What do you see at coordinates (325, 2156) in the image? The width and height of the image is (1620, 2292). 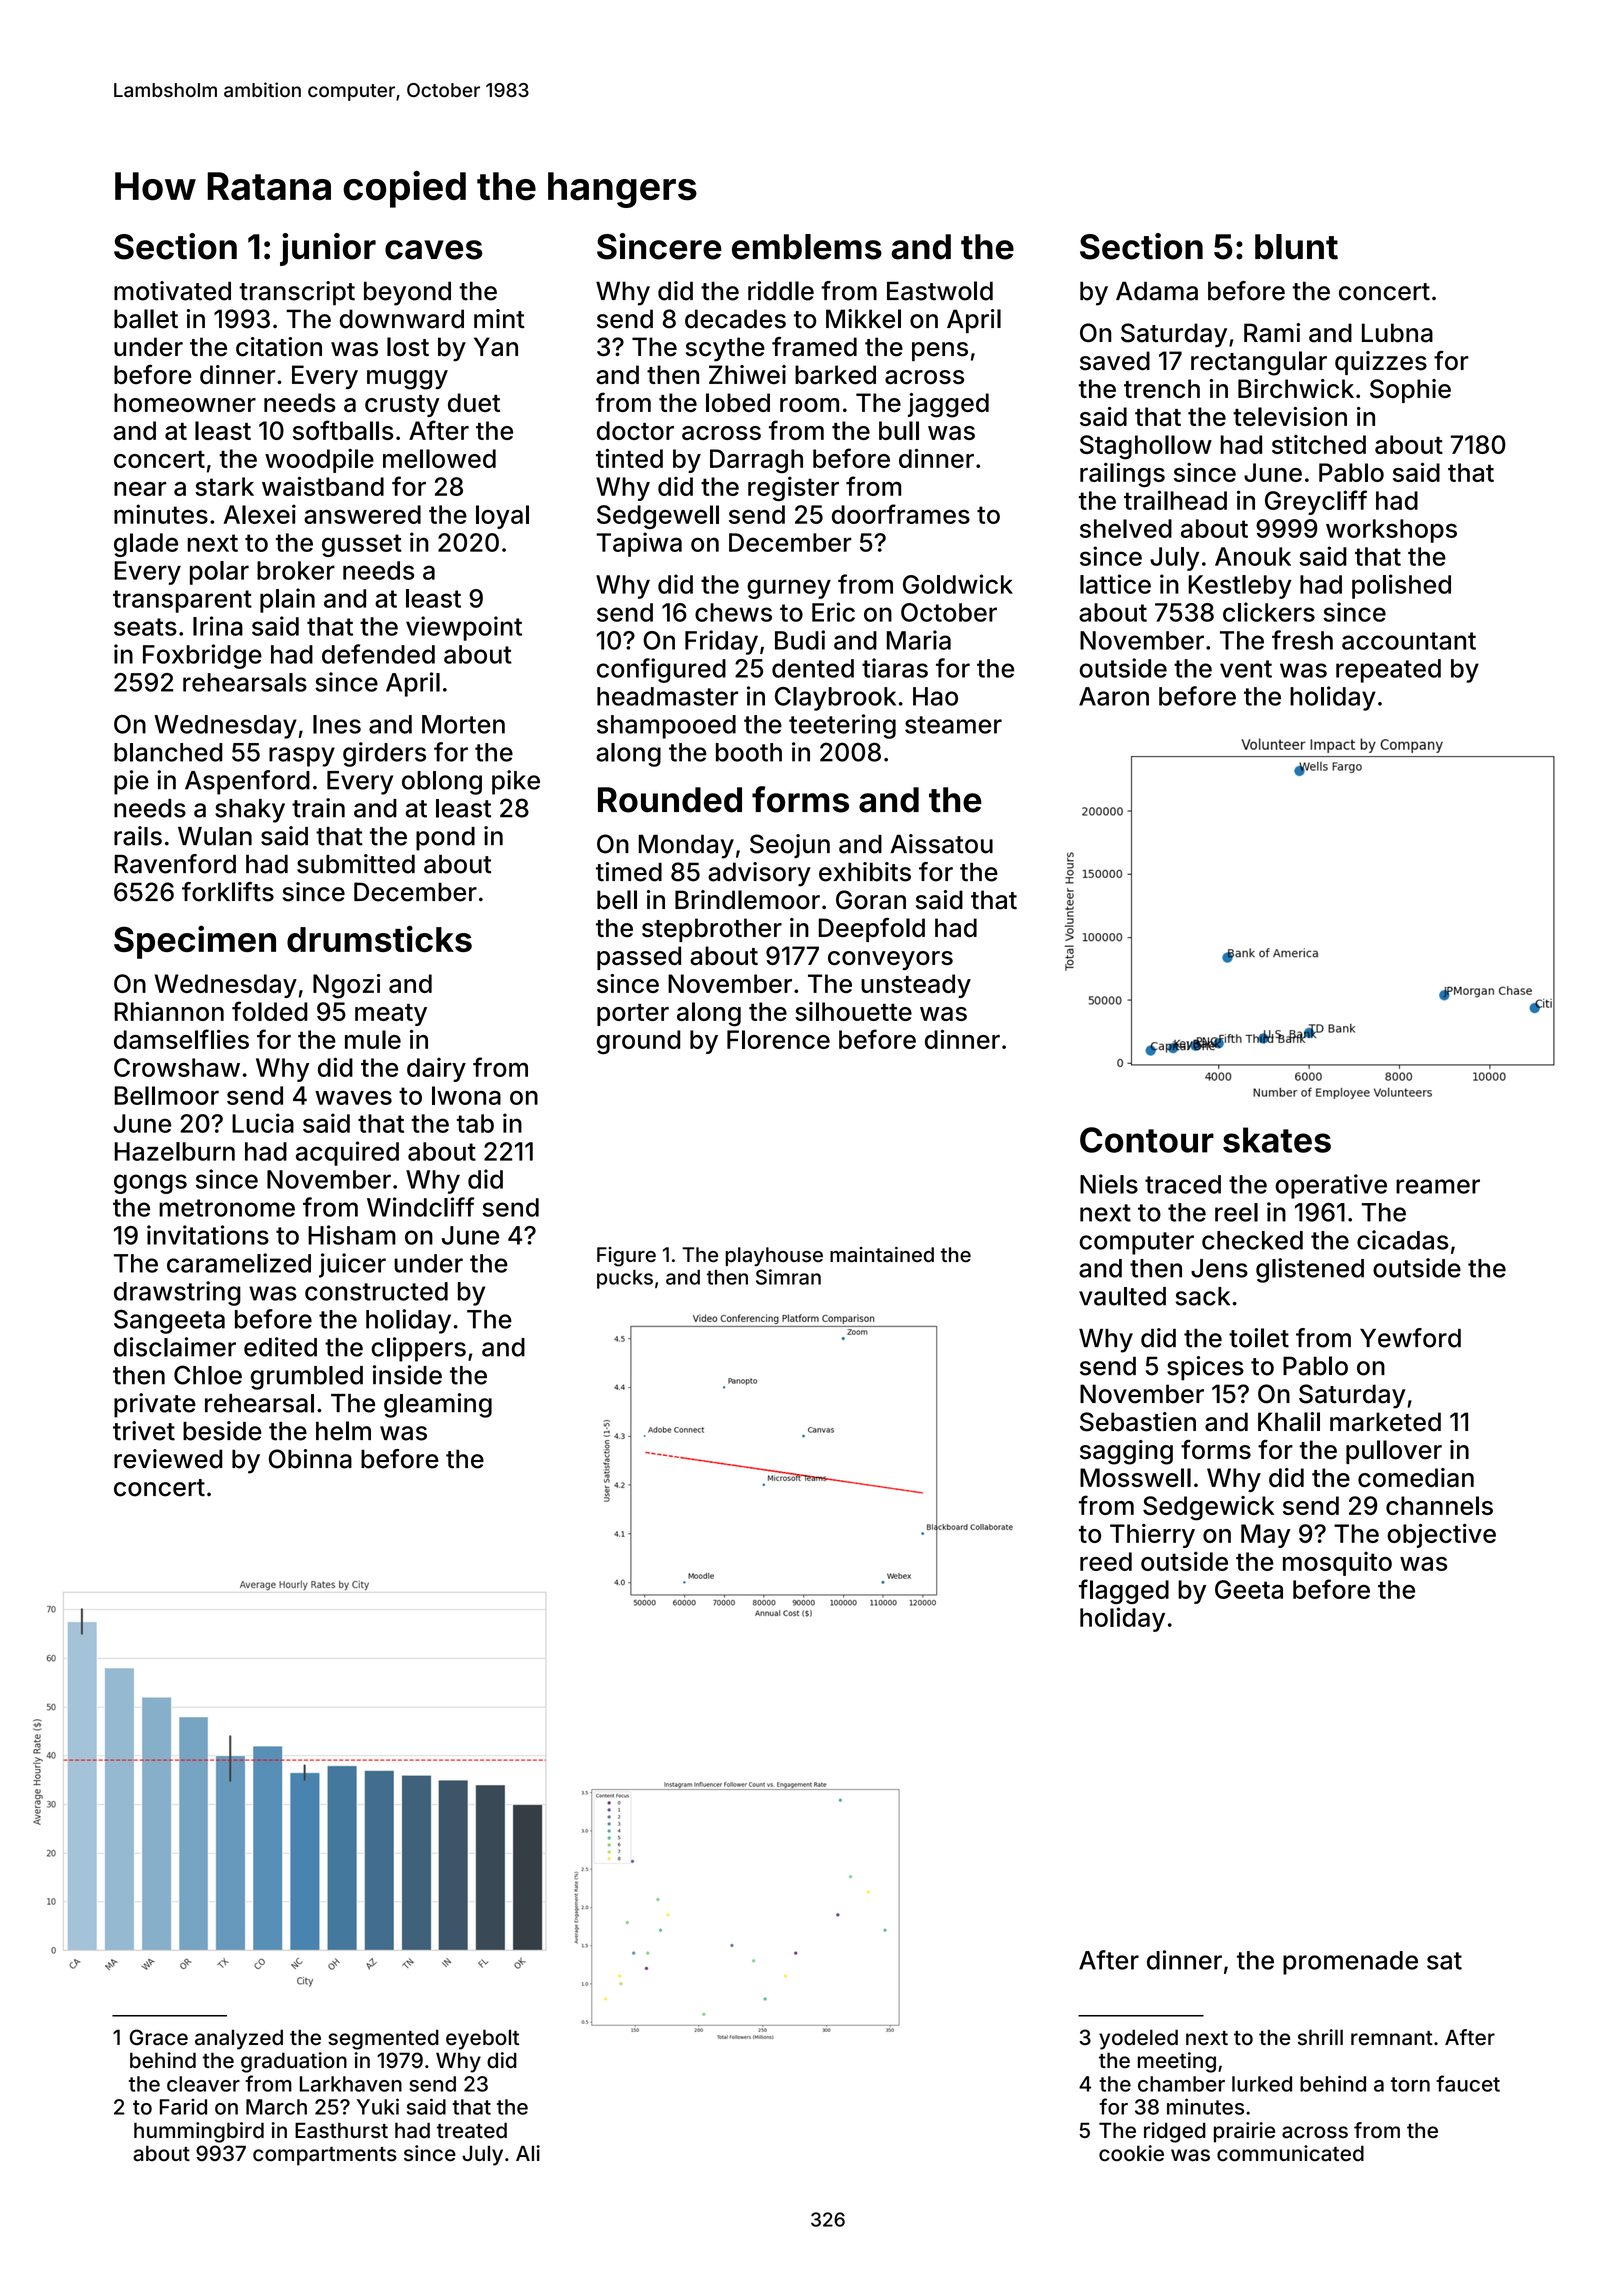 I see `compartments` at bounding box center [325, 2156].
